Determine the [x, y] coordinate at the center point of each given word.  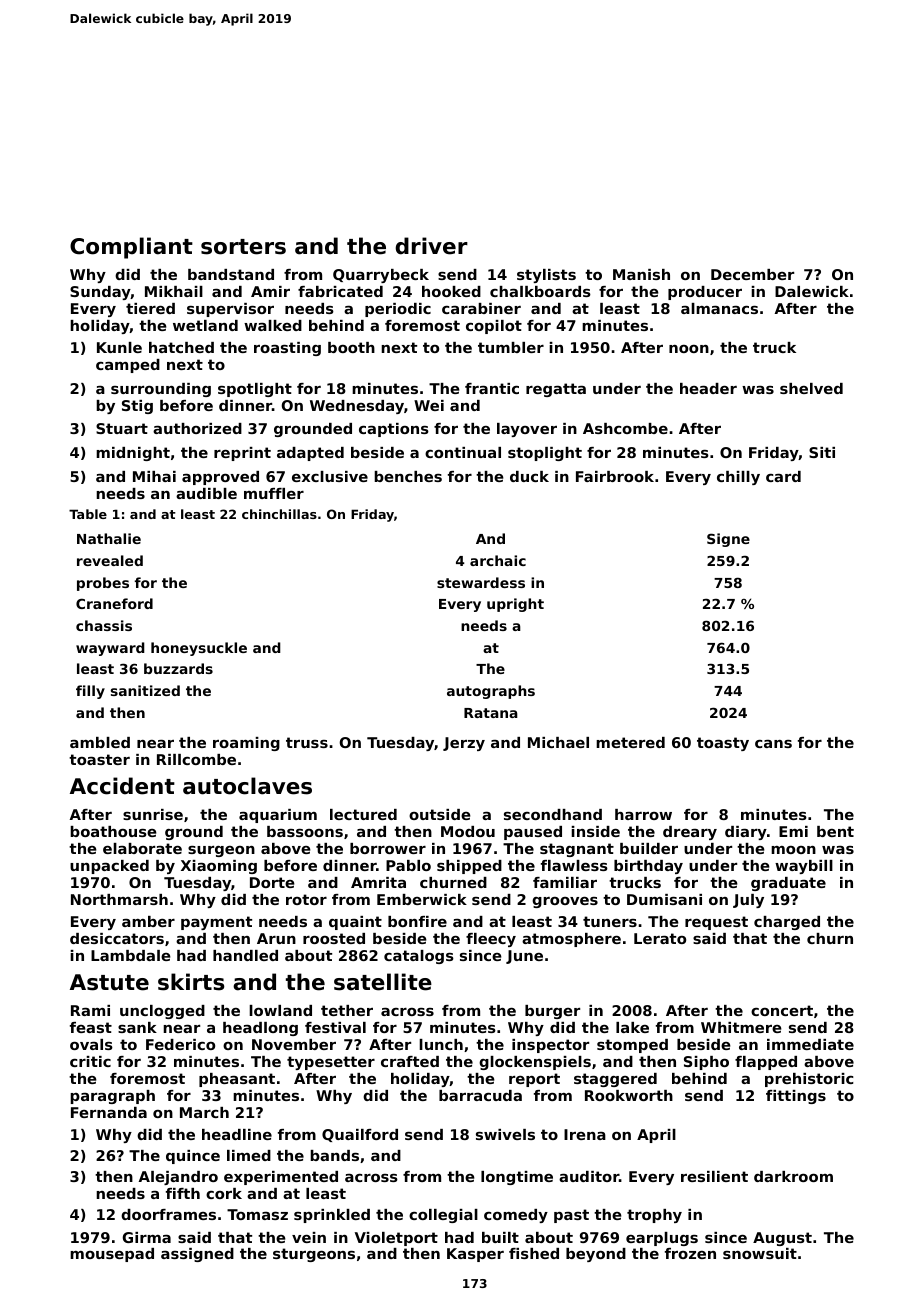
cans [773, 744]
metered [630, 742]
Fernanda [109, 1112]
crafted [410, 1061]
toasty [723, 744]
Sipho [706, 1063]
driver [431, 246]
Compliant [131, 248]
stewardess [481, 582]
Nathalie [109, 538]
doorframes [168, 1214]
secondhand [553, 814]
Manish [641, 274]
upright [515, 605]
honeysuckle [199, 649]
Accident [122, 786]
